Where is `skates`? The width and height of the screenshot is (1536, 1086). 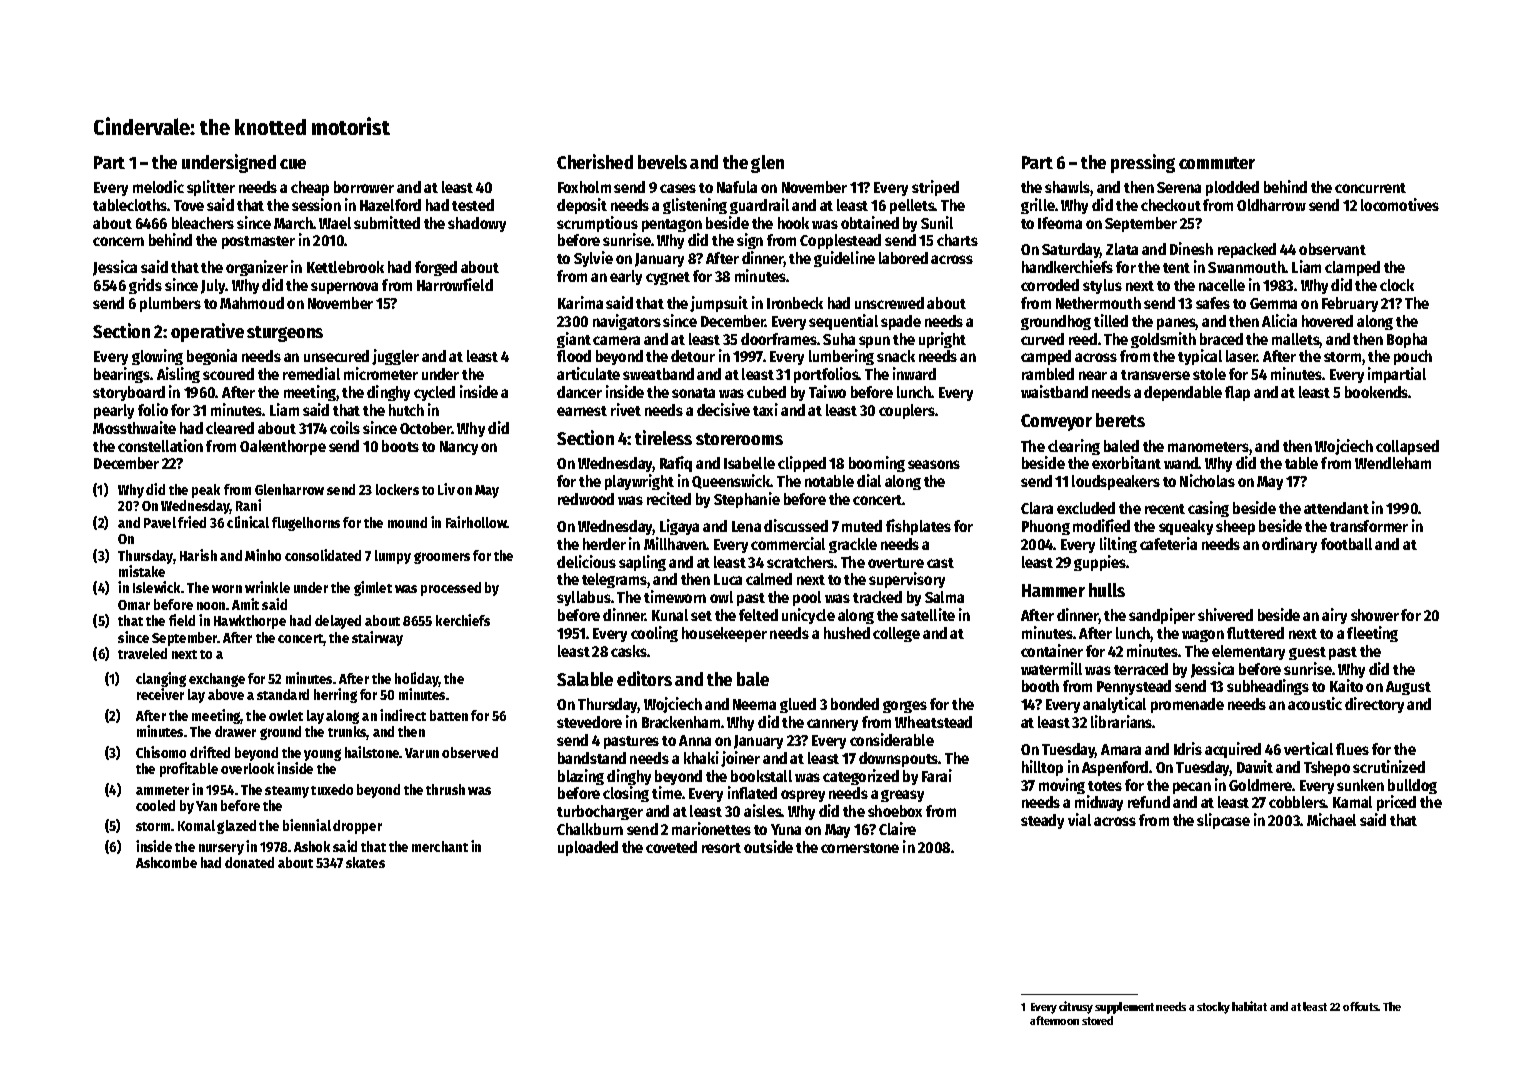
skates is located at coordinates (365, 862).
